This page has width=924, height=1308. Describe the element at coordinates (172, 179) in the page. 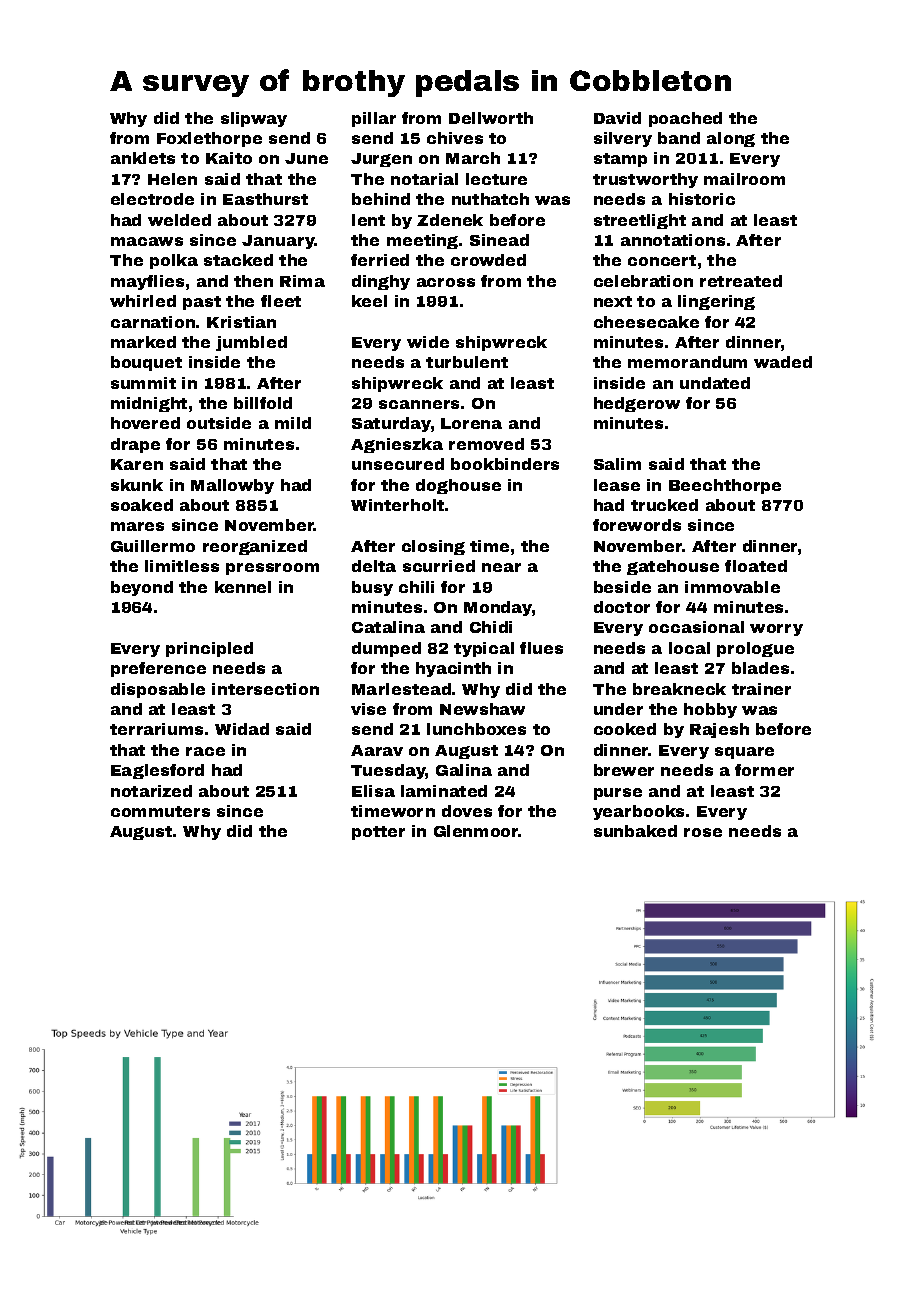

I see `Helen` at that location.
